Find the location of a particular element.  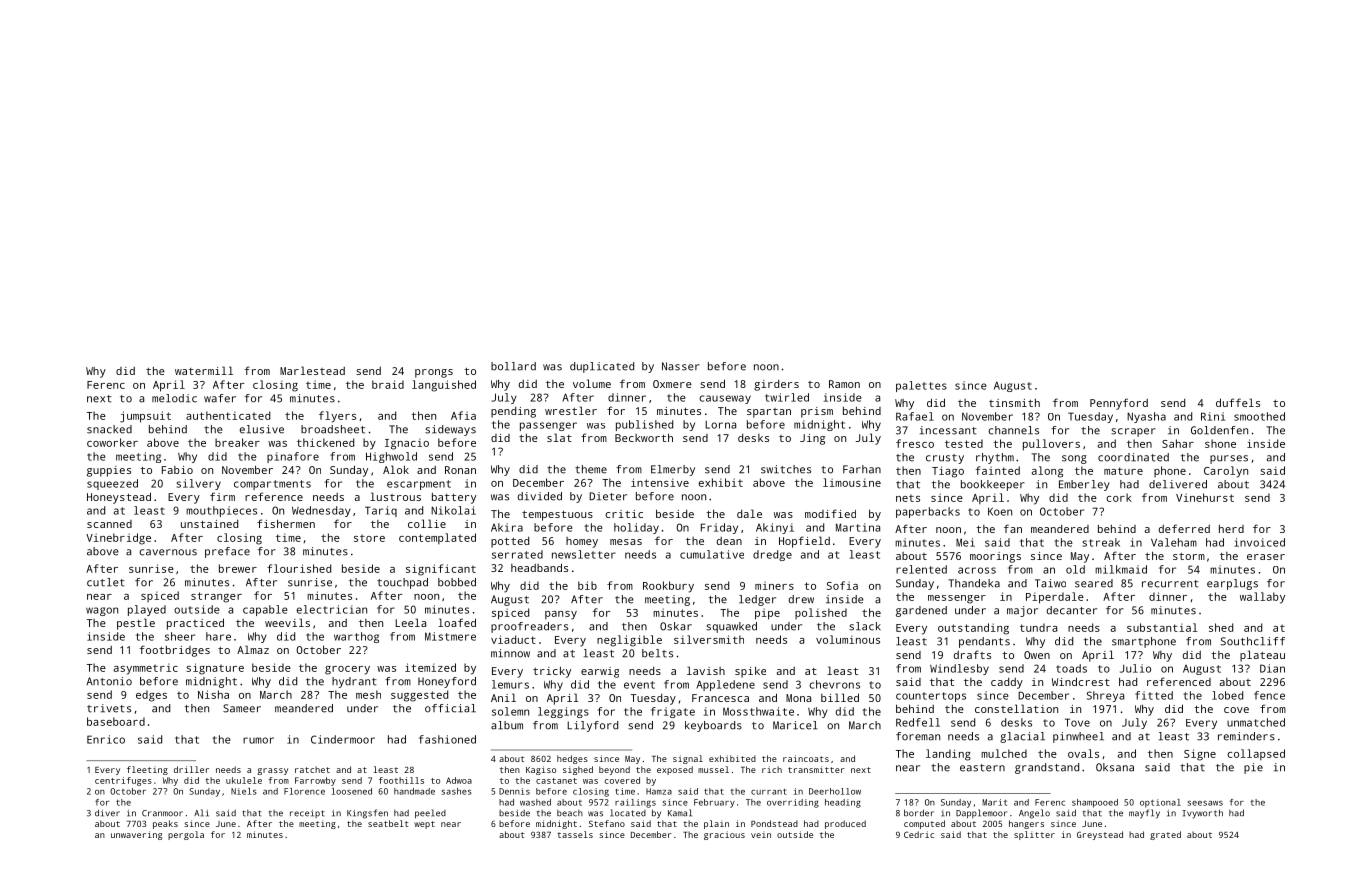

sighed is located at coordinates (578, 770).
